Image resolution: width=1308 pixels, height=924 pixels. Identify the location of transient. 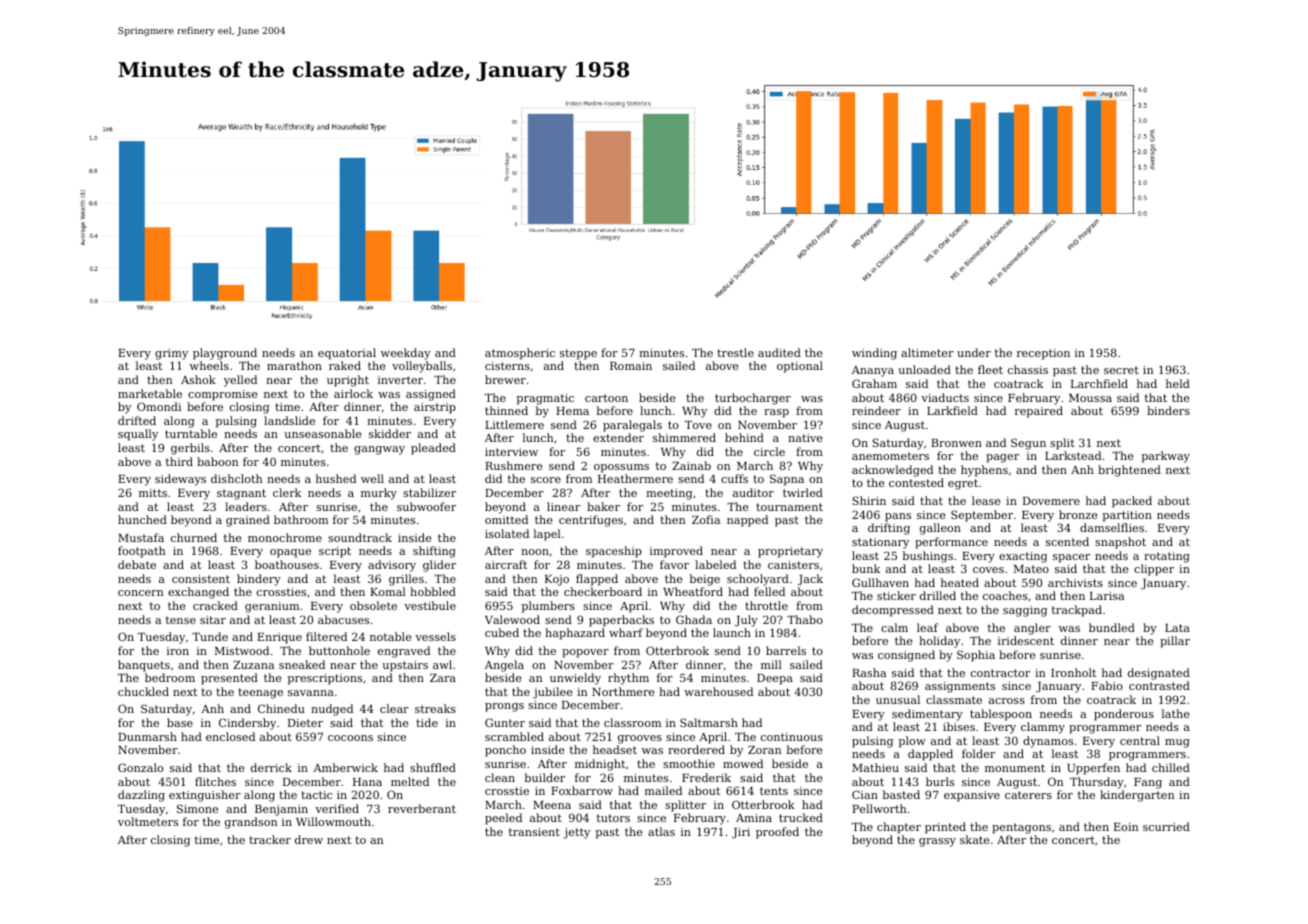
(534, 832).
